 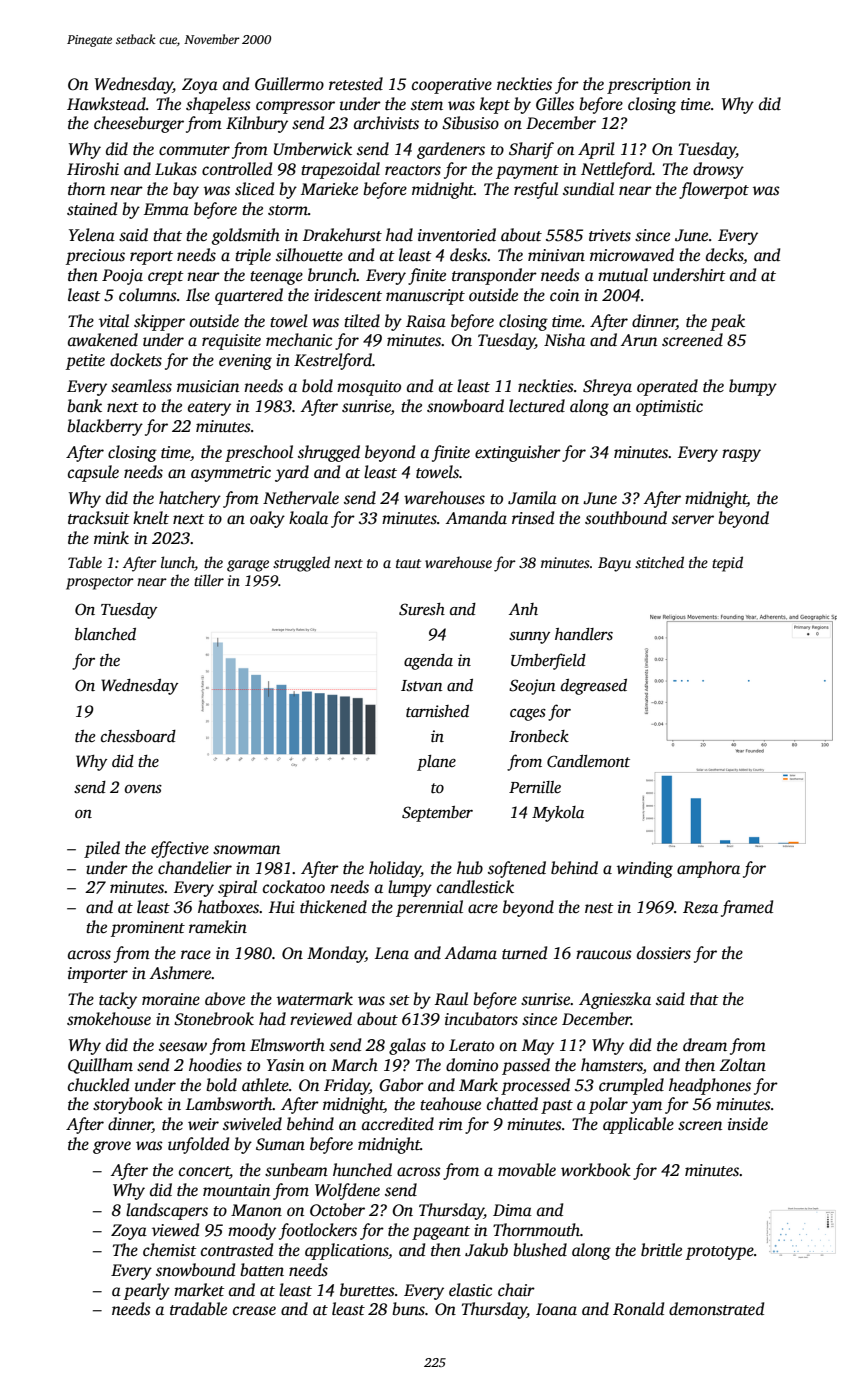 I want to click on Arun, so click(x=639, y=340).
